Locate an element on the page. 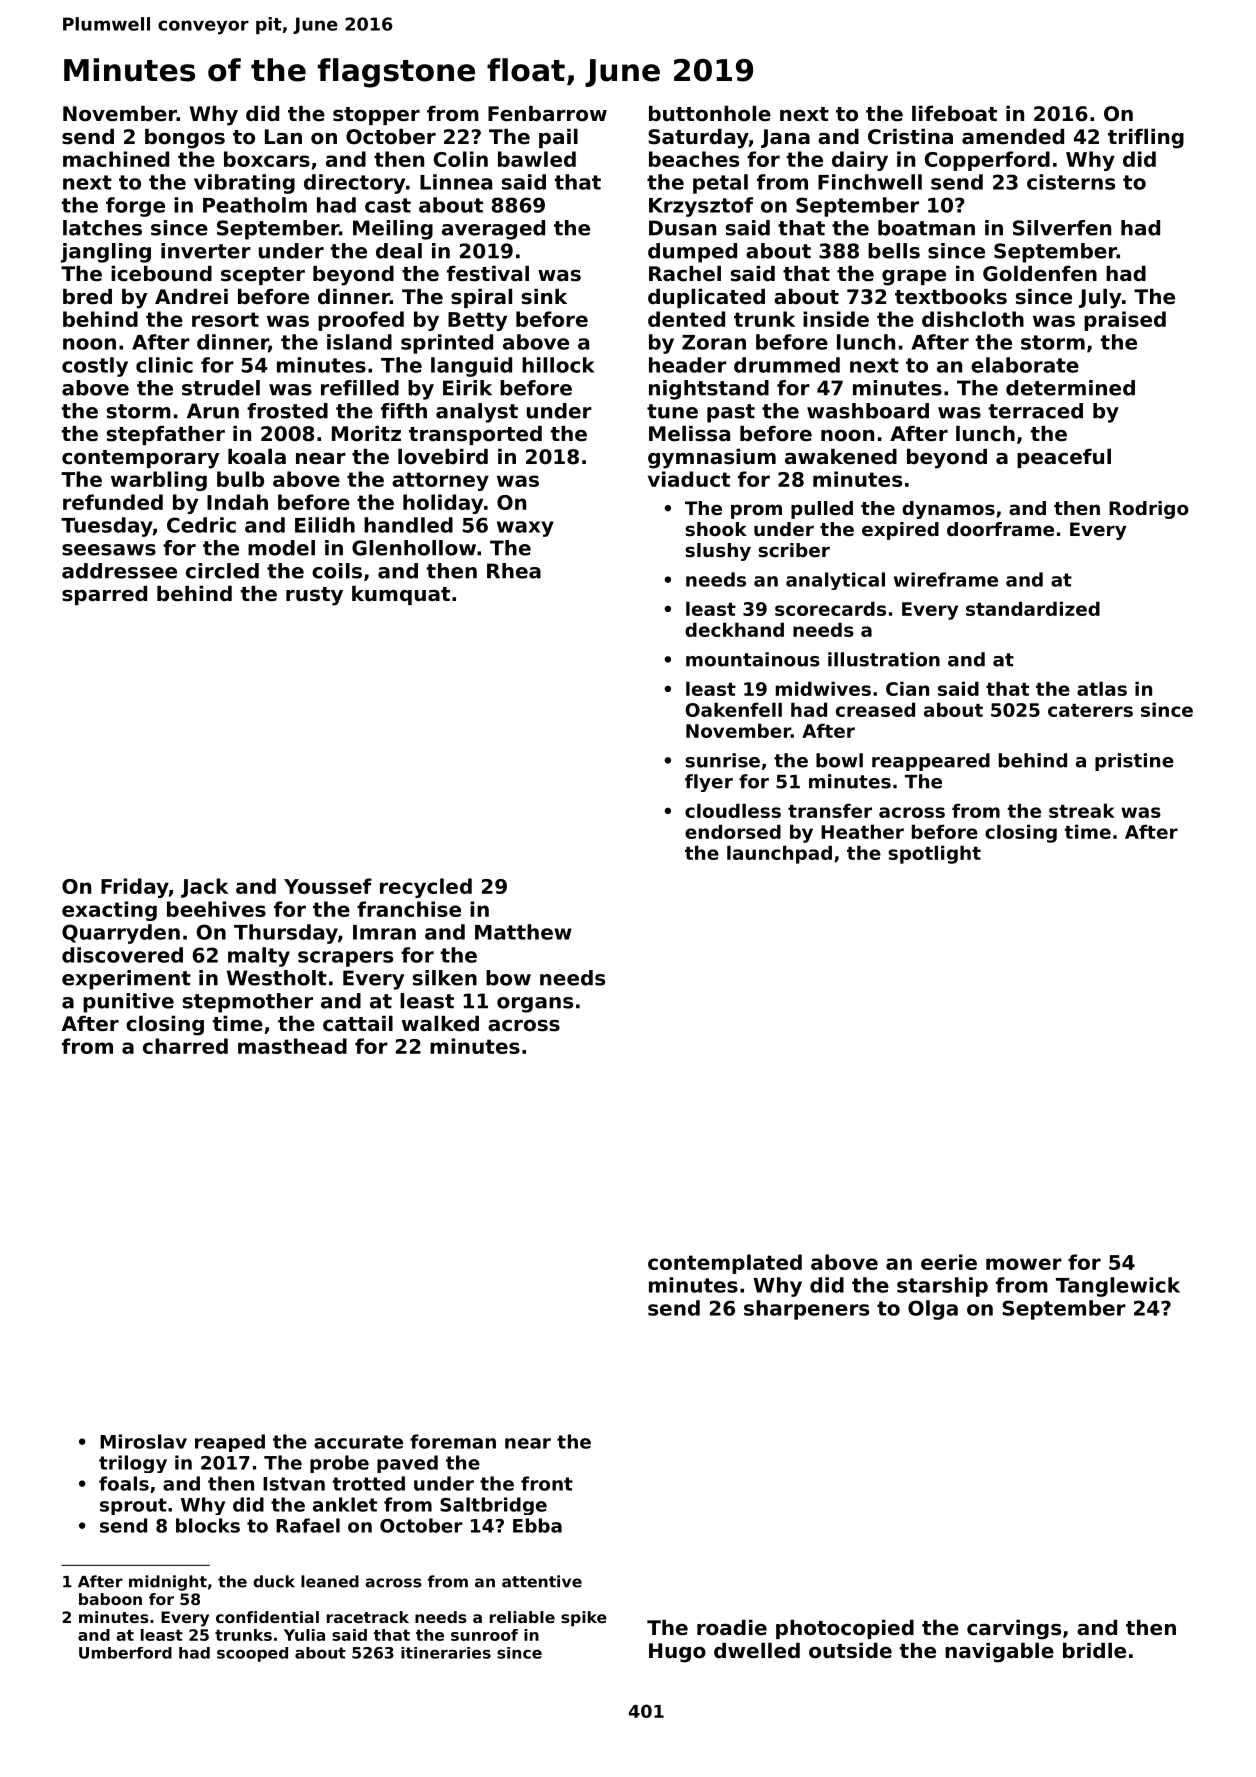  doorframe is located at coordinates (1000, 529).
